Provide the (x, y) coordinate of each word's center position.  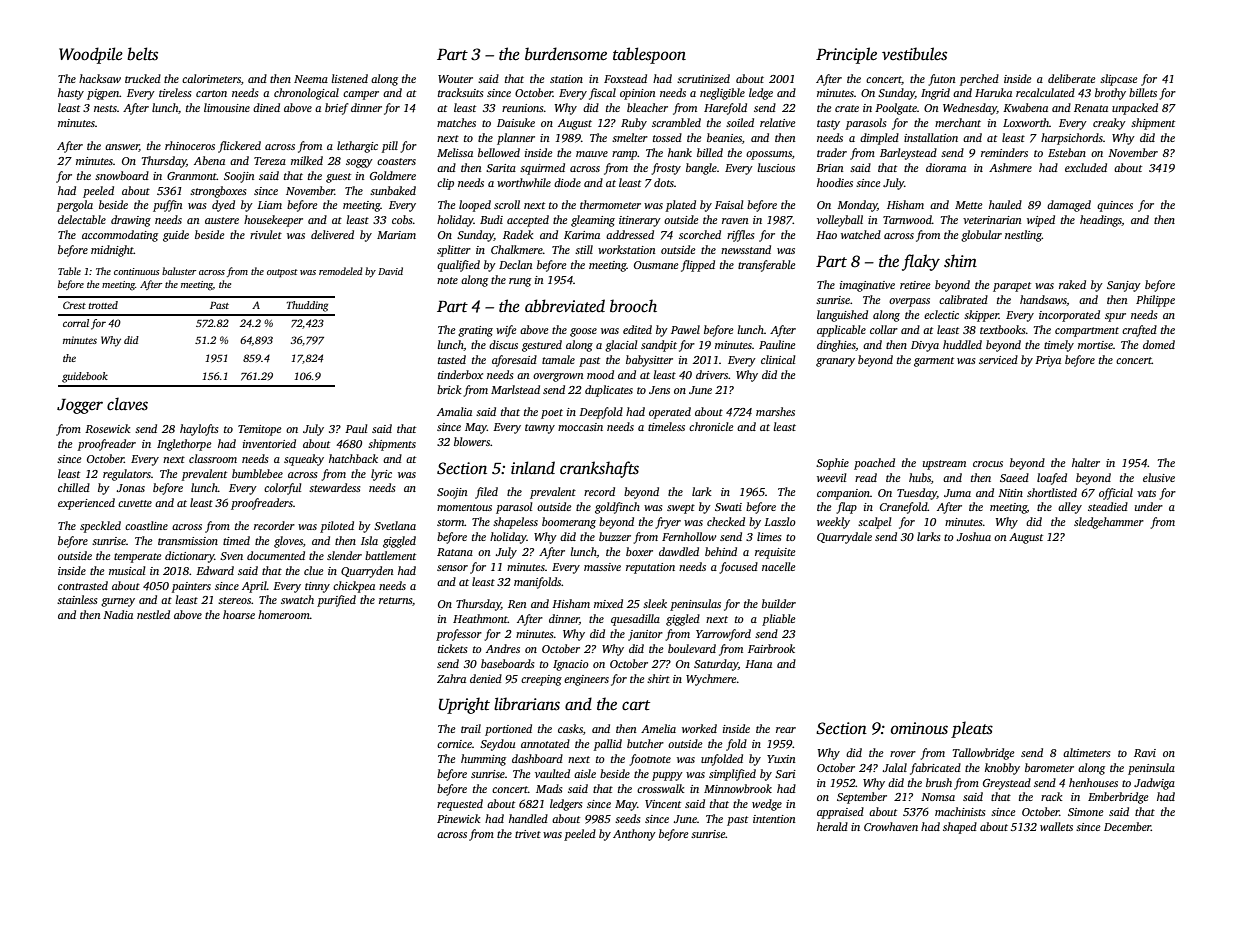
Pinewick (458, 818)
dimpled (879, 139)
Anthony (634, 835)
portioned (508, 730)
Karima (582, 235)
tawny (540, 429)
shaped (960, 828)
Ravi (1145, 753)
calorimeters (211, 78)
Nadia (118, 614)
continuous (136, 271)
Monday (857, 206)
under (1149, 506)
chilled (74, 487)
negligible (722, 94)
